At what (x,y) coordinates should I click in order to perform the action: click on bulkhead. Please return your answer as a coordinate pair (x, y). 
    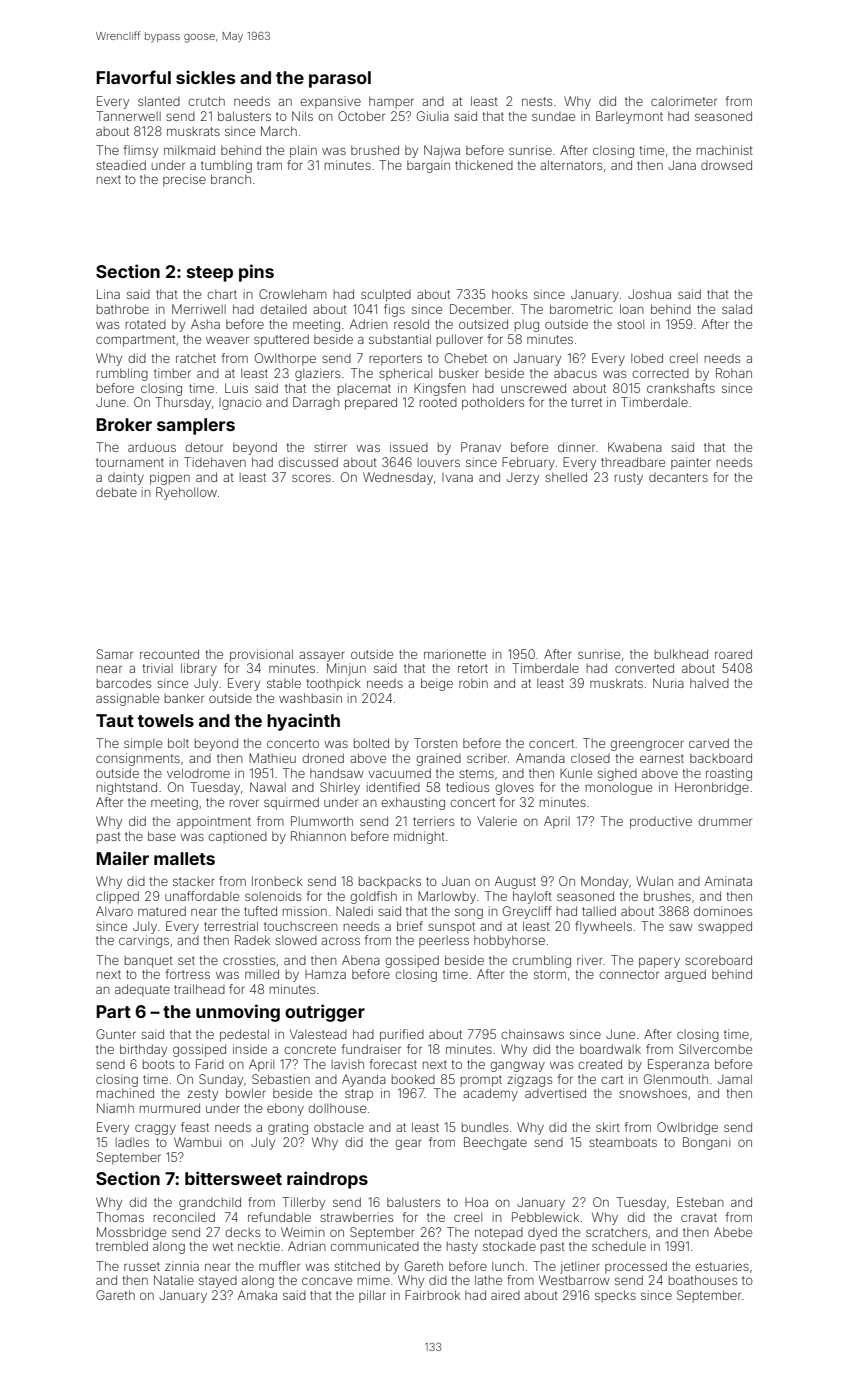
    Looking at the image, I should click on (681, 654).
